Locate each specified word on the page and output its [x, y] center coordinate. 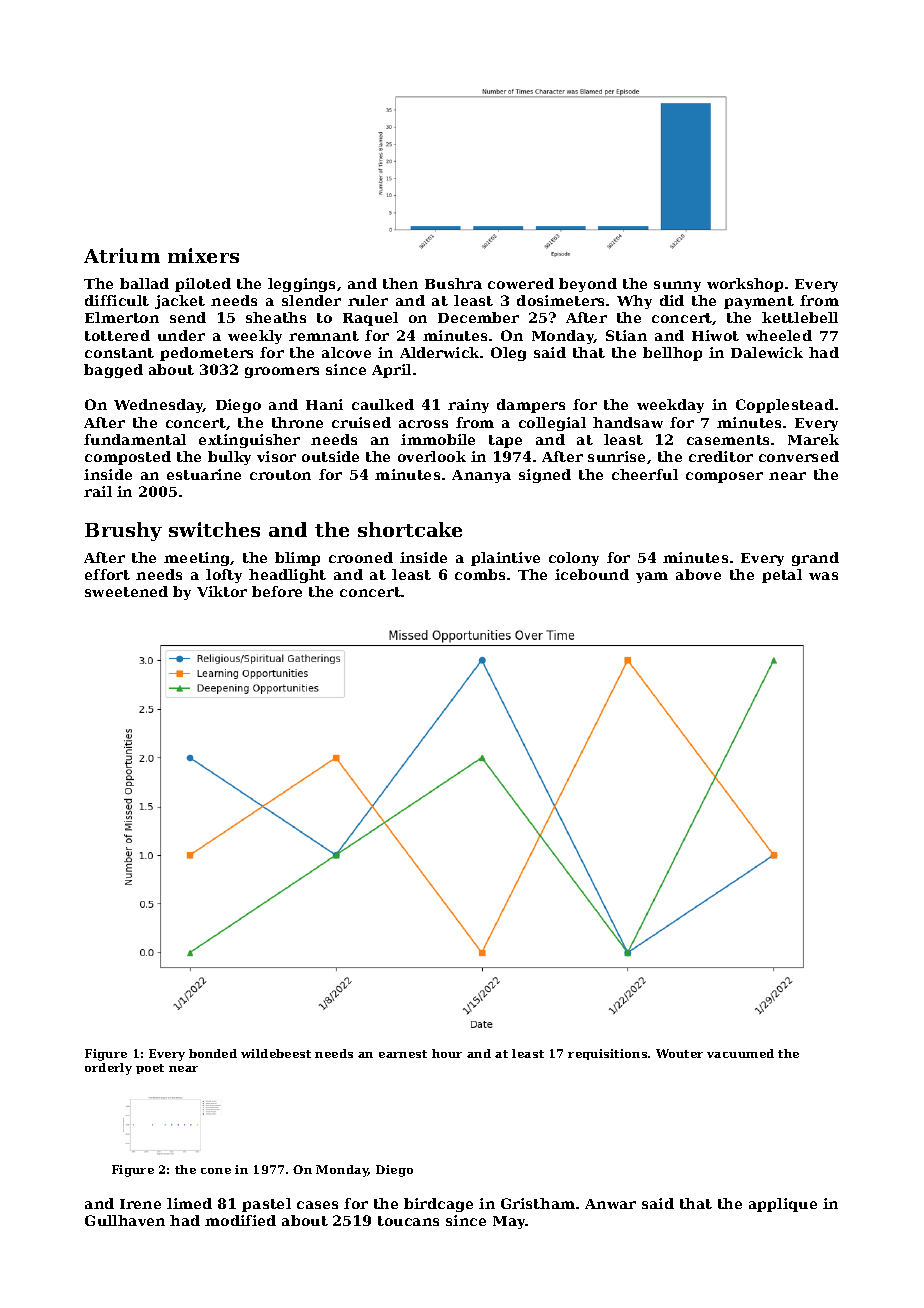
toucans [408, 1221]
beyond [588, 285]
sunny [677, 286]
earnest [403, 1054]
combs [480, 574]
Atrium [122, 255]
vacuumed [740, 1053]
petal [782, 576]
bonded [213, 1053]
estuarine [204, 474]
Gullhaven [125, 1220]
